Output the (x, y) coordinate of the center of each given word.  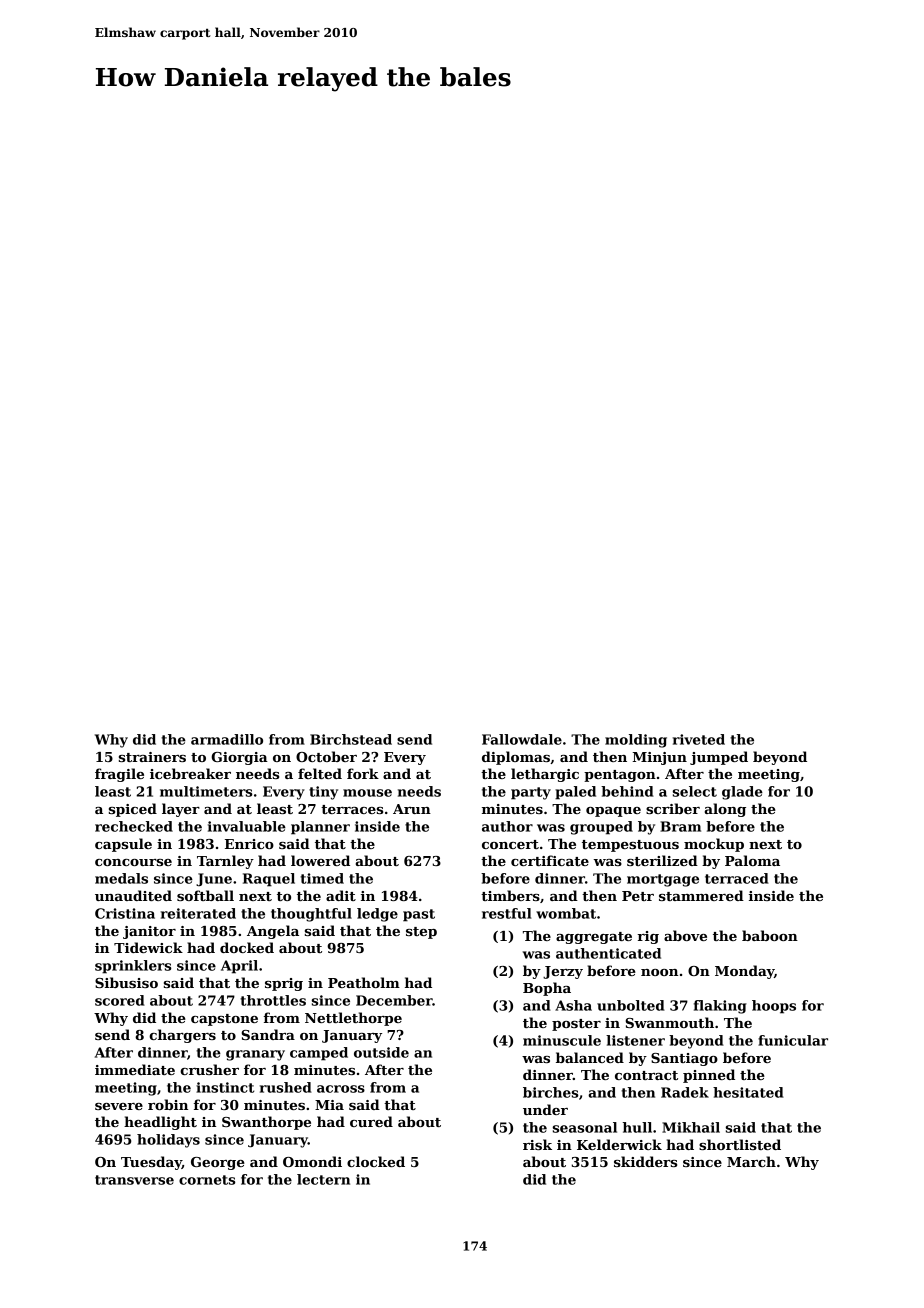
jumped (719, 758)
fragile (119, 775)
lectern (323, 1179)
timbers (510, 895)
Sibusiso (126, 982)
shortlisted (740, 1144)
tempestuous (630, 846)
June (214, 879)
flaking (720, 1007)
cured (371, 1121)
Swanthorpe (266, 1123)
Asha (573, 1005)
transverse (134, 1180)
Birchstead (351, 739)
